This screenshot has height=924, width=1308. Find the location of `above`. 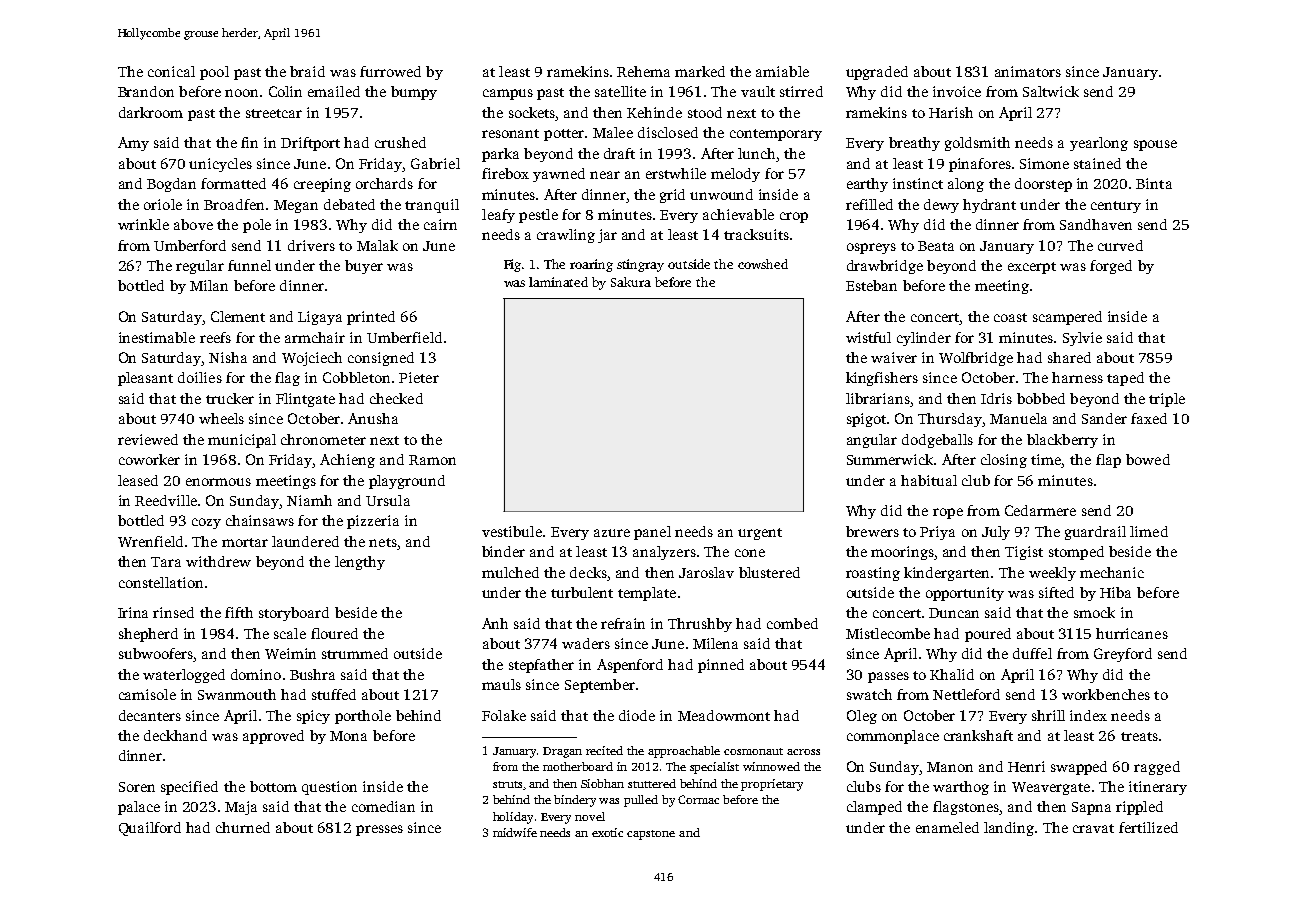

above is located at coordinates (193, 224).
